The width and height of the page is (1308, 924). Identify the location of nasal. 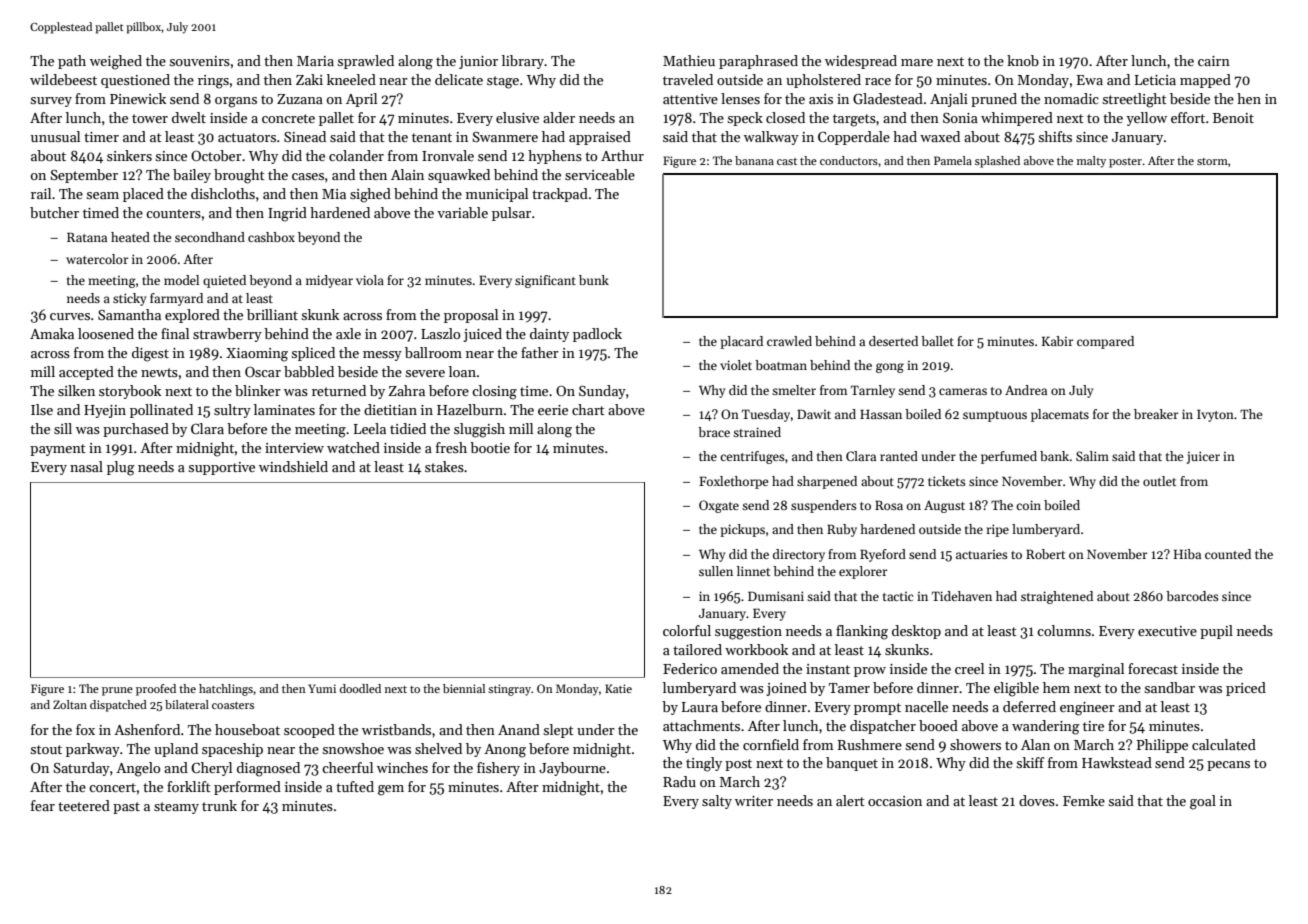
(86, 466).
